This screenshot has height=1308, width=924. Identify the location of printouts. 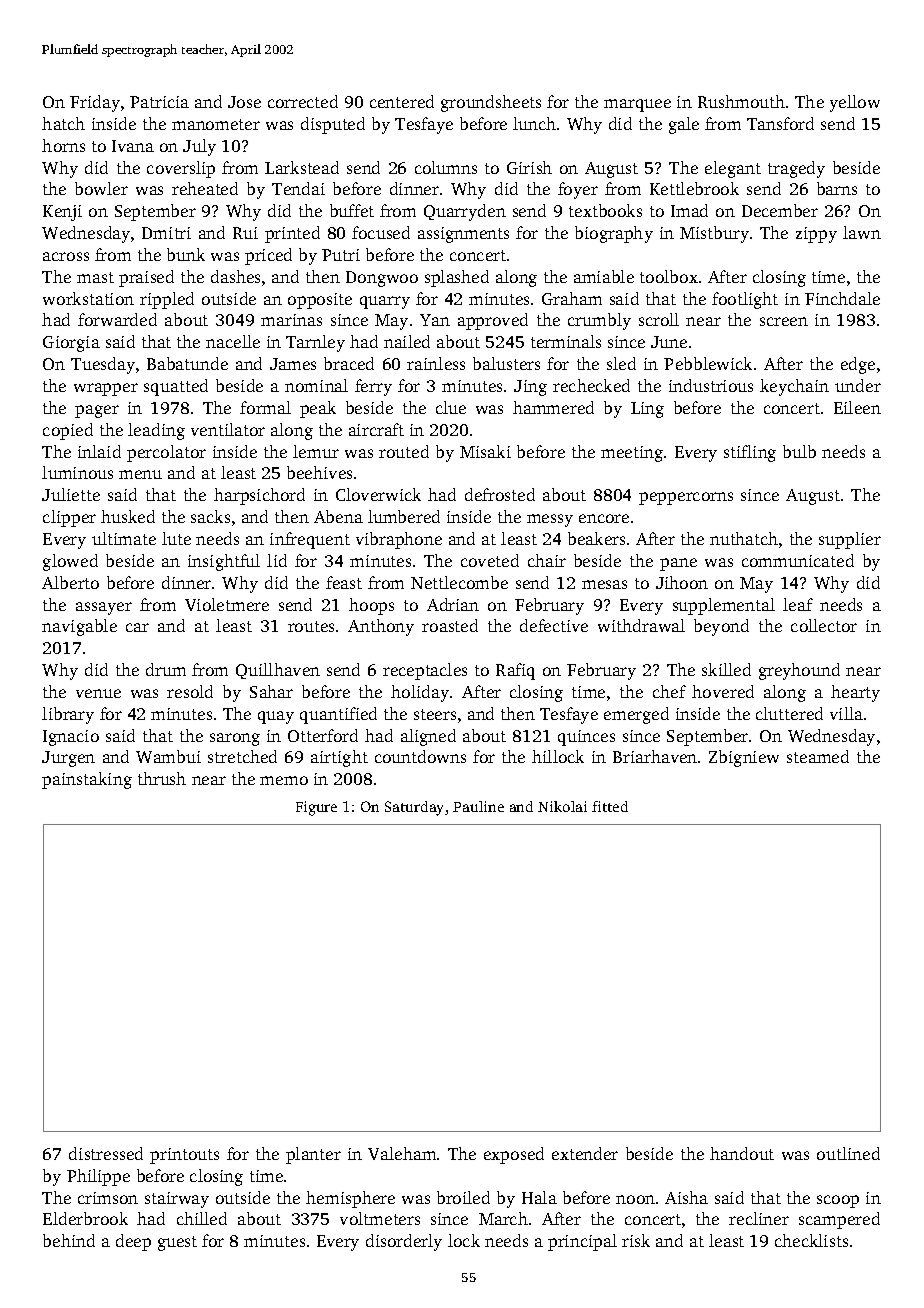
(184, 1156).
